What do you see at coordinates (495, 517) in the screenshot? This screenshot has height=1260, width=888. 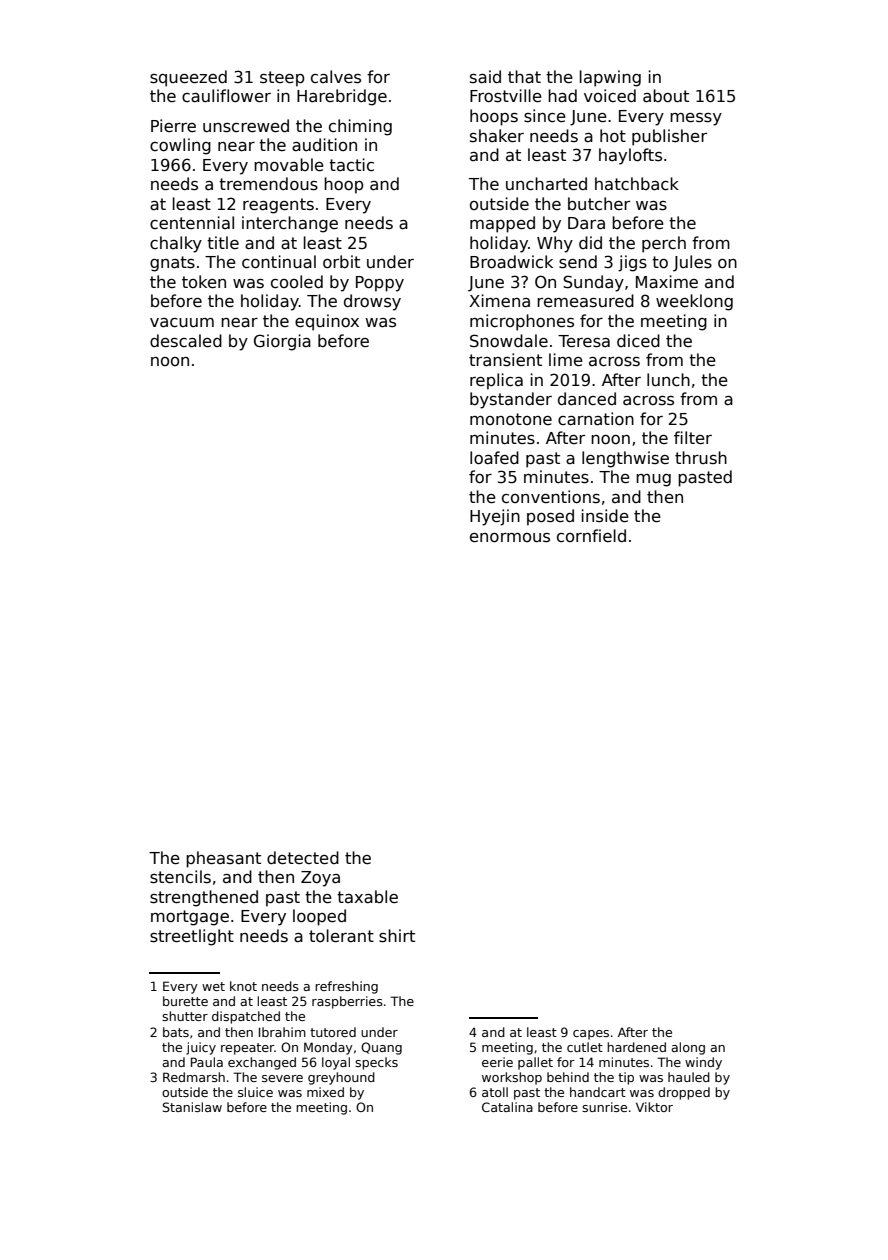 I see `Hyejin` at bounding box center [495, 517].
